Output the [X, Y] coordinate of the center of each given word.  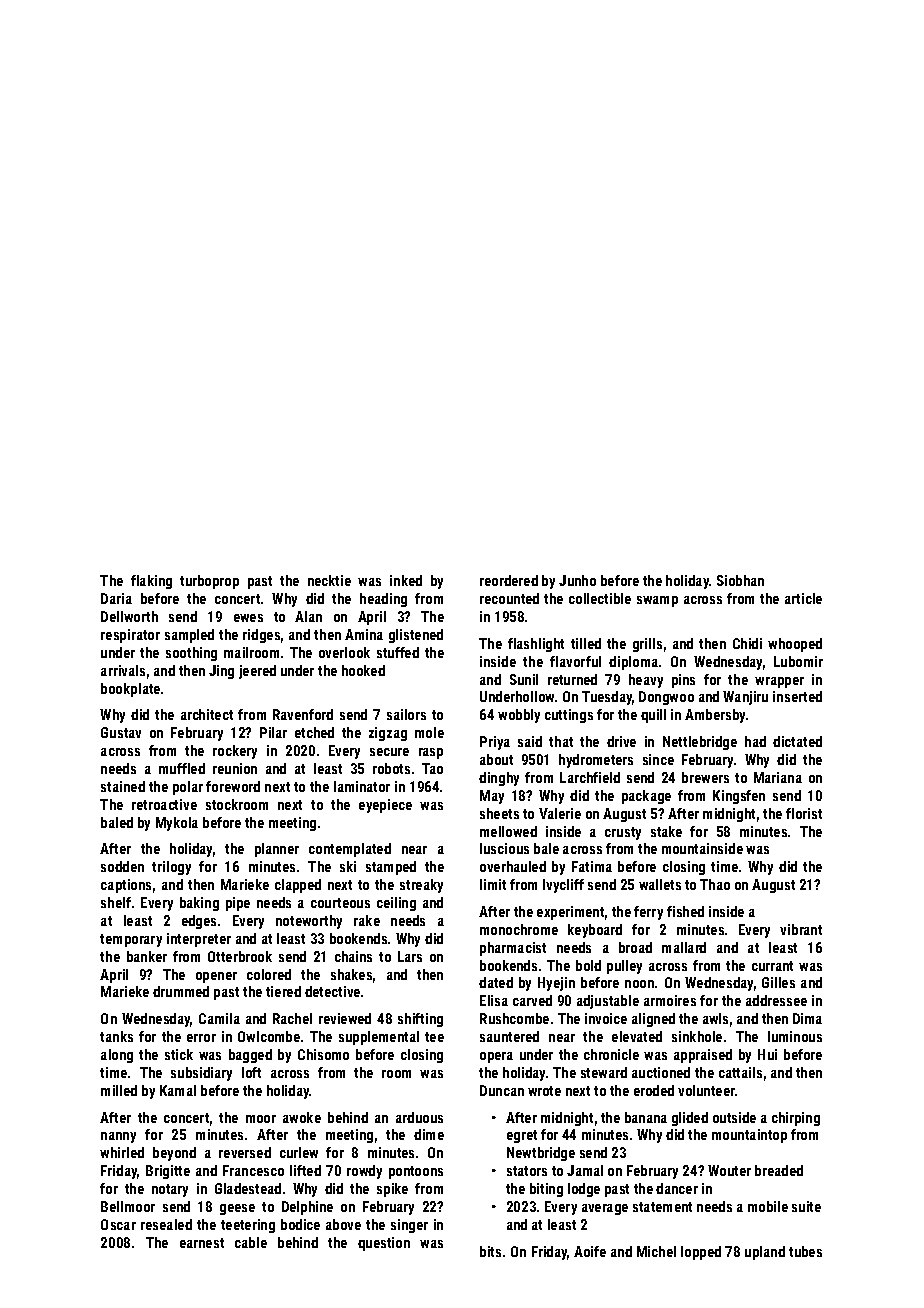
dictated [797, 741]
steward [604, 1072]
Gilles [778, 982]
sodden [122, 866]
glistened [416, 636]
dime [429, 1134]
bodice [300, 1224]
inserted [797, 696]
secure [389, 752]
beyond [174, 1154]
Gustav [121, 732]
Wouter [729, 1170]
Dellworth [129, 616]
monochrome [519, 929]
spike [392, 1190]
